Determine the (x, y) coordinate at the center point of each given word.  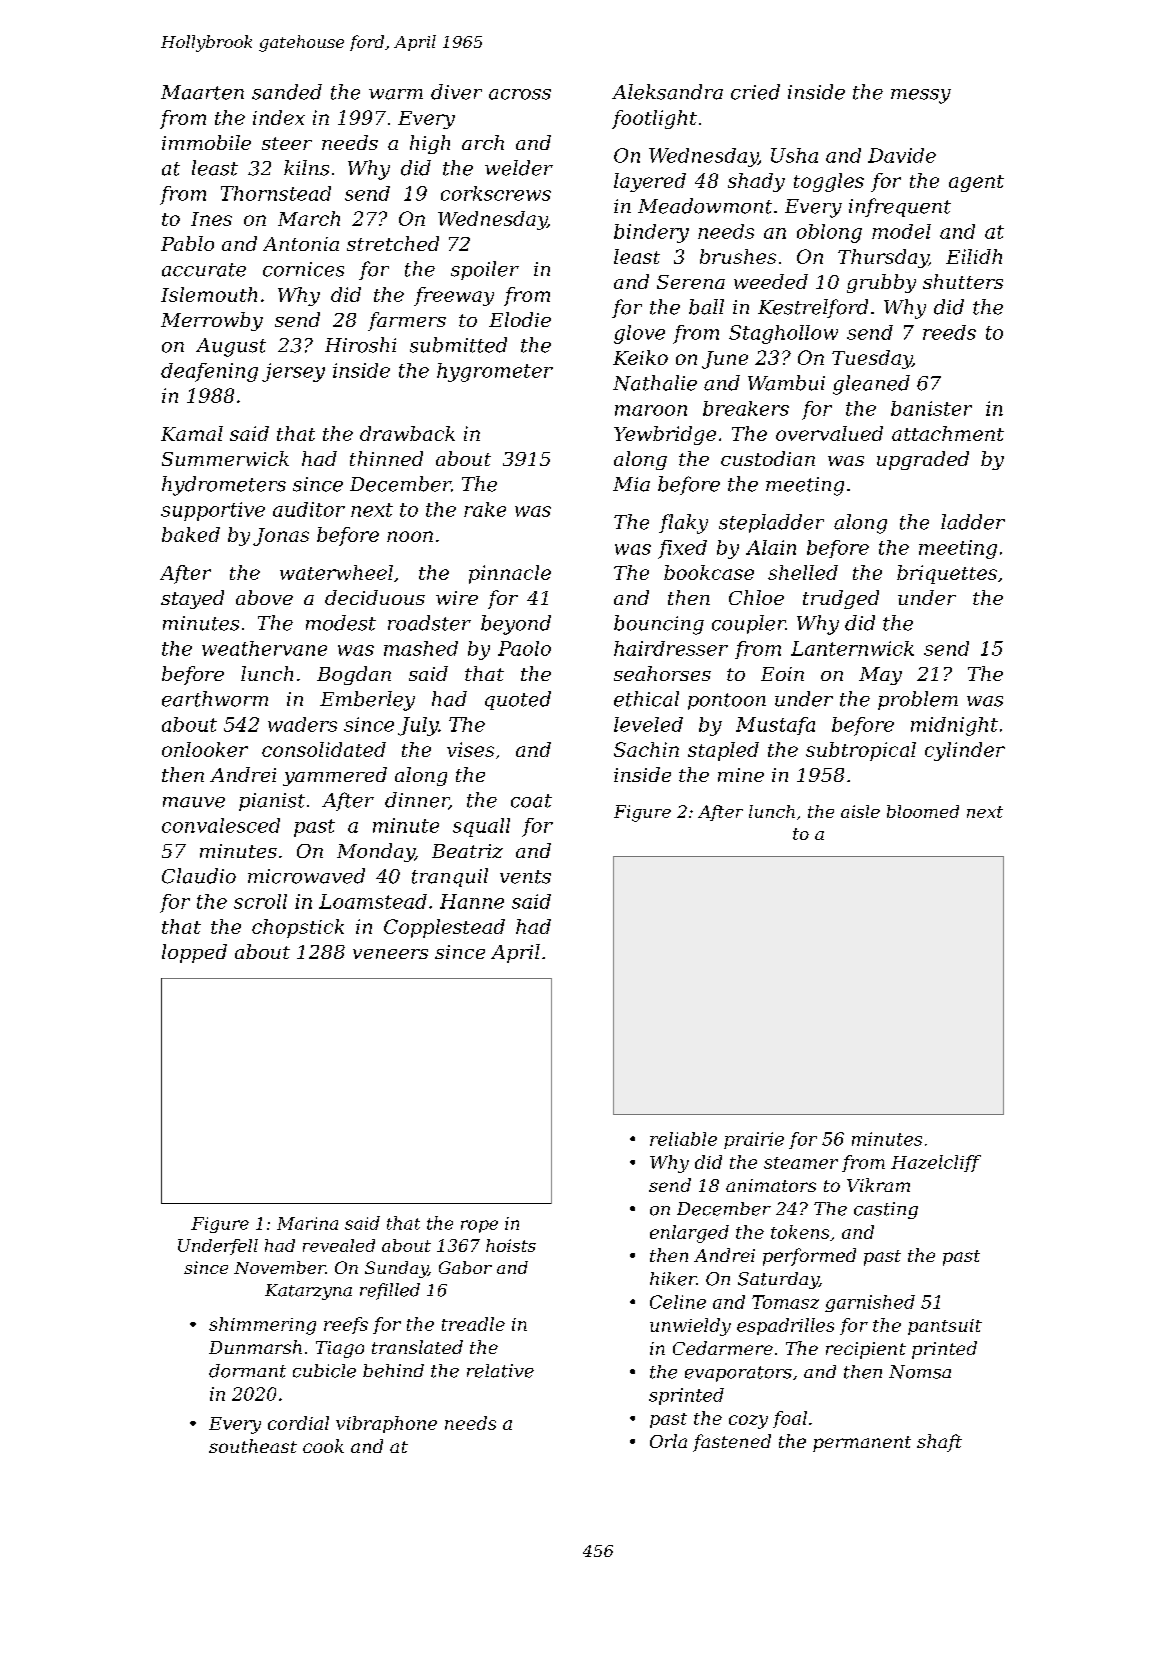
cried (755, 92)
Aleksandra (667, 92)
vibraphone (386, 1424)
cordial (298, 1423)
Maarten (202, 92)
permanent (862, 1444)
